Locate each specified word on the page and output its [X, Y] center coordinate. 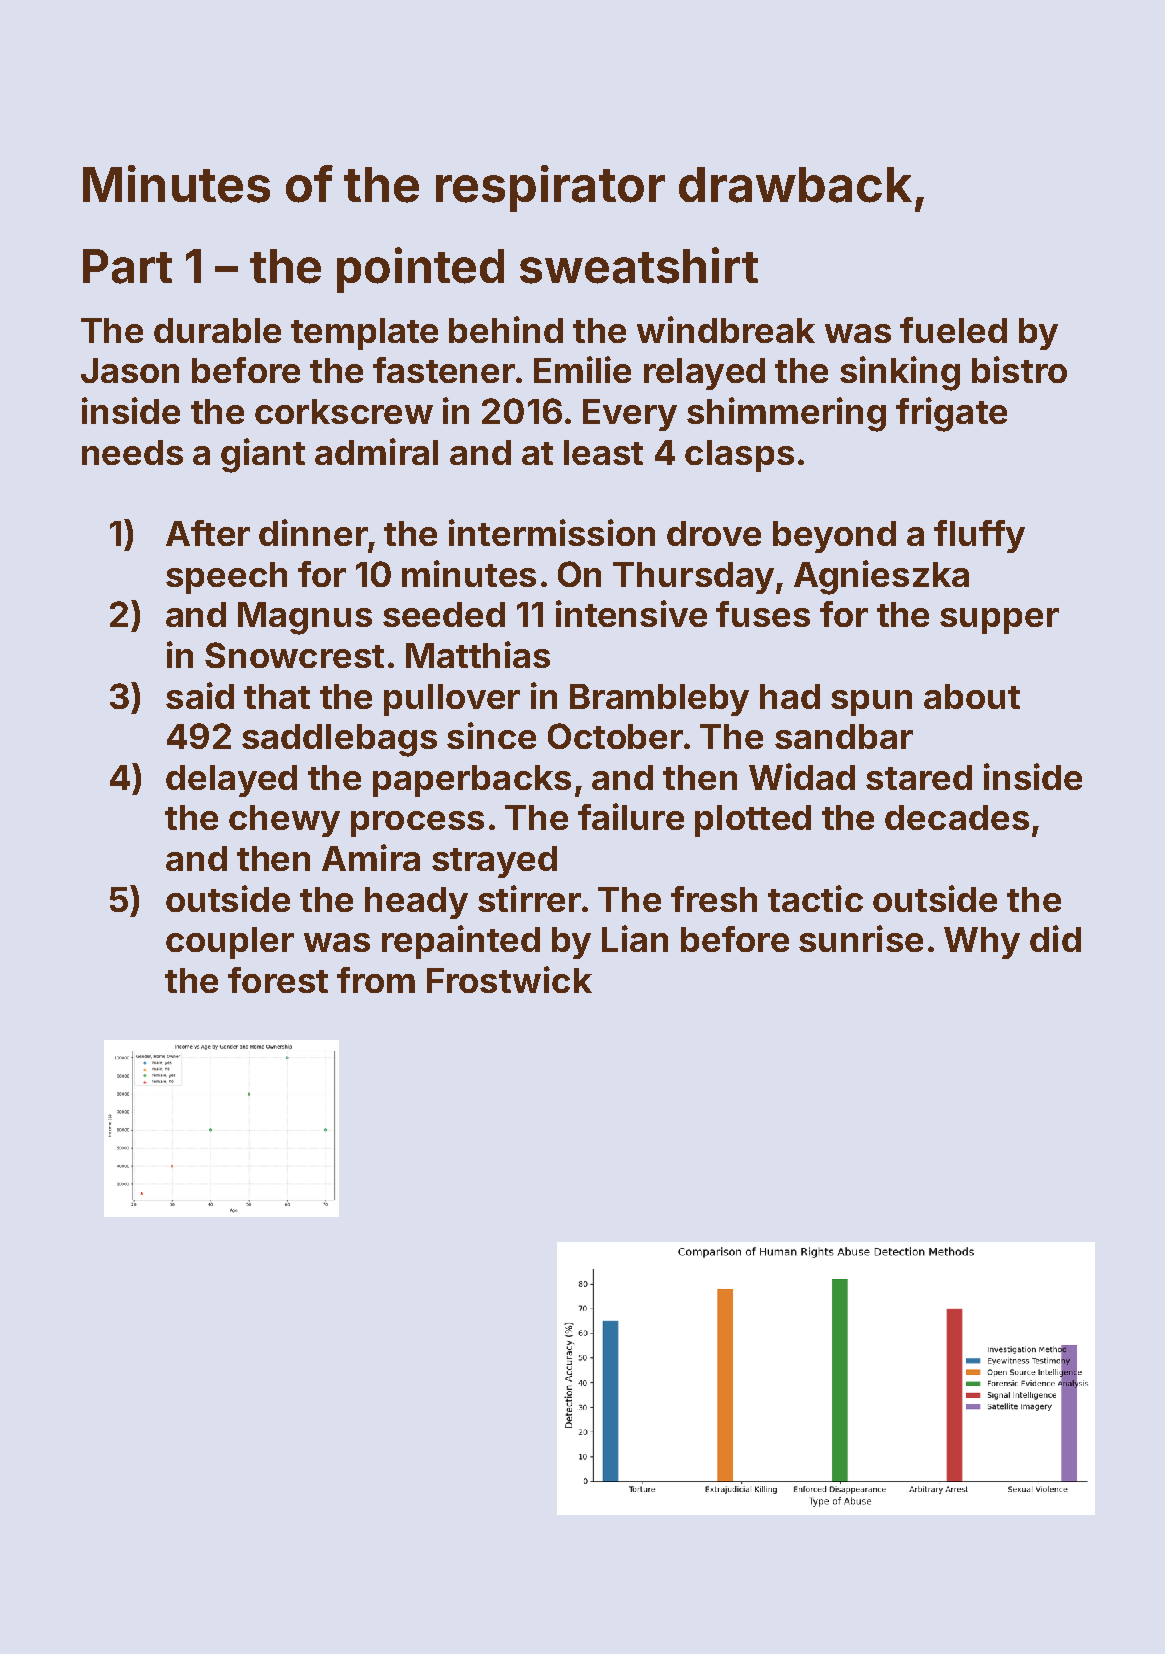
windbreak [726, 329]
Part [127, 266]
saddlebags [339, 740]
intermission [552, 532]
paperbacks [472, 781]
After [208, 533]
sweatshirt [639, 265]
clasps [739, 456]
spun [871, 703]
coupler [230, 943]
